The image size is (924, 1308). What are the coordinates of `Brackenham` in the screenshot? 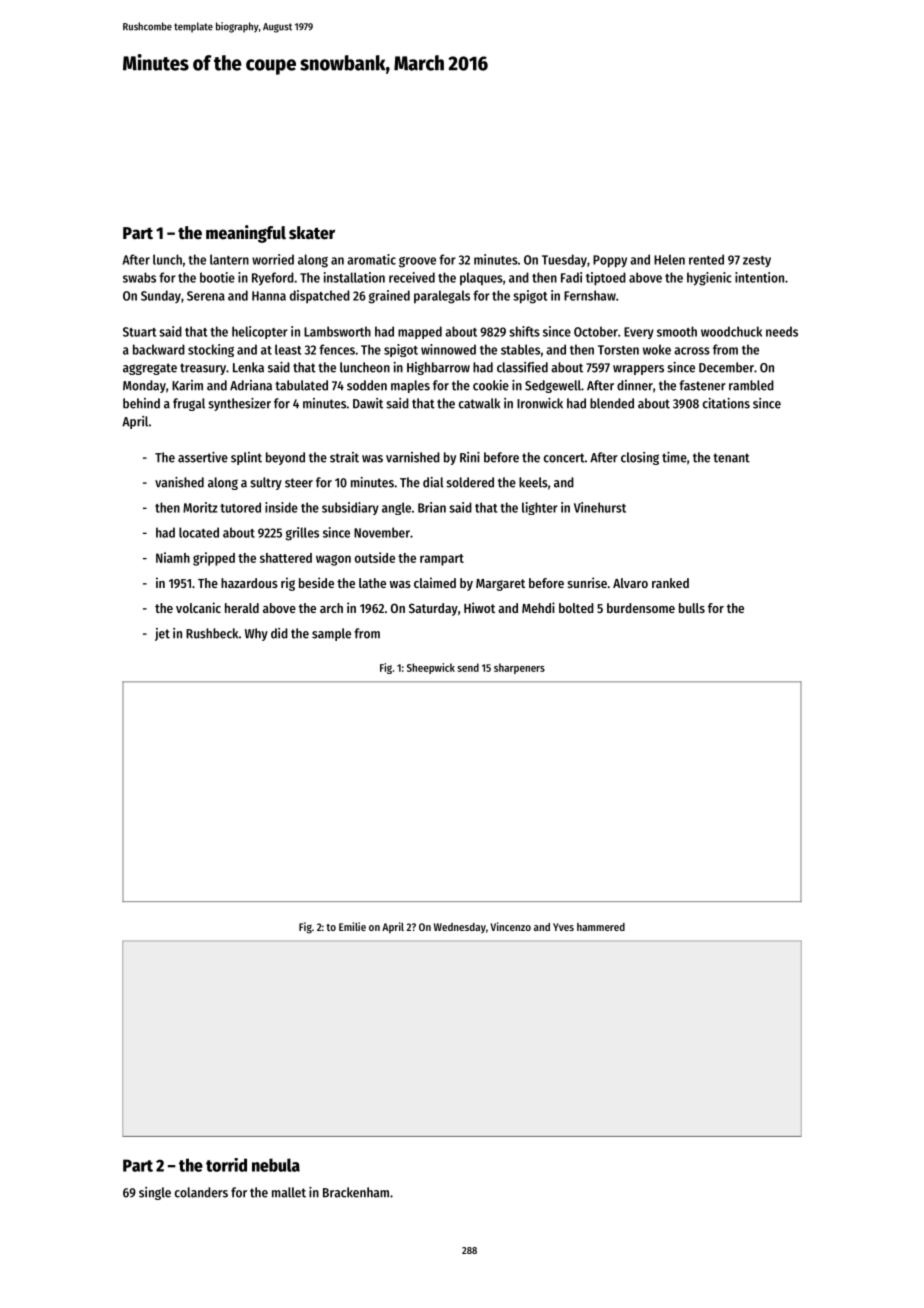 It's located at (356, 1192).
